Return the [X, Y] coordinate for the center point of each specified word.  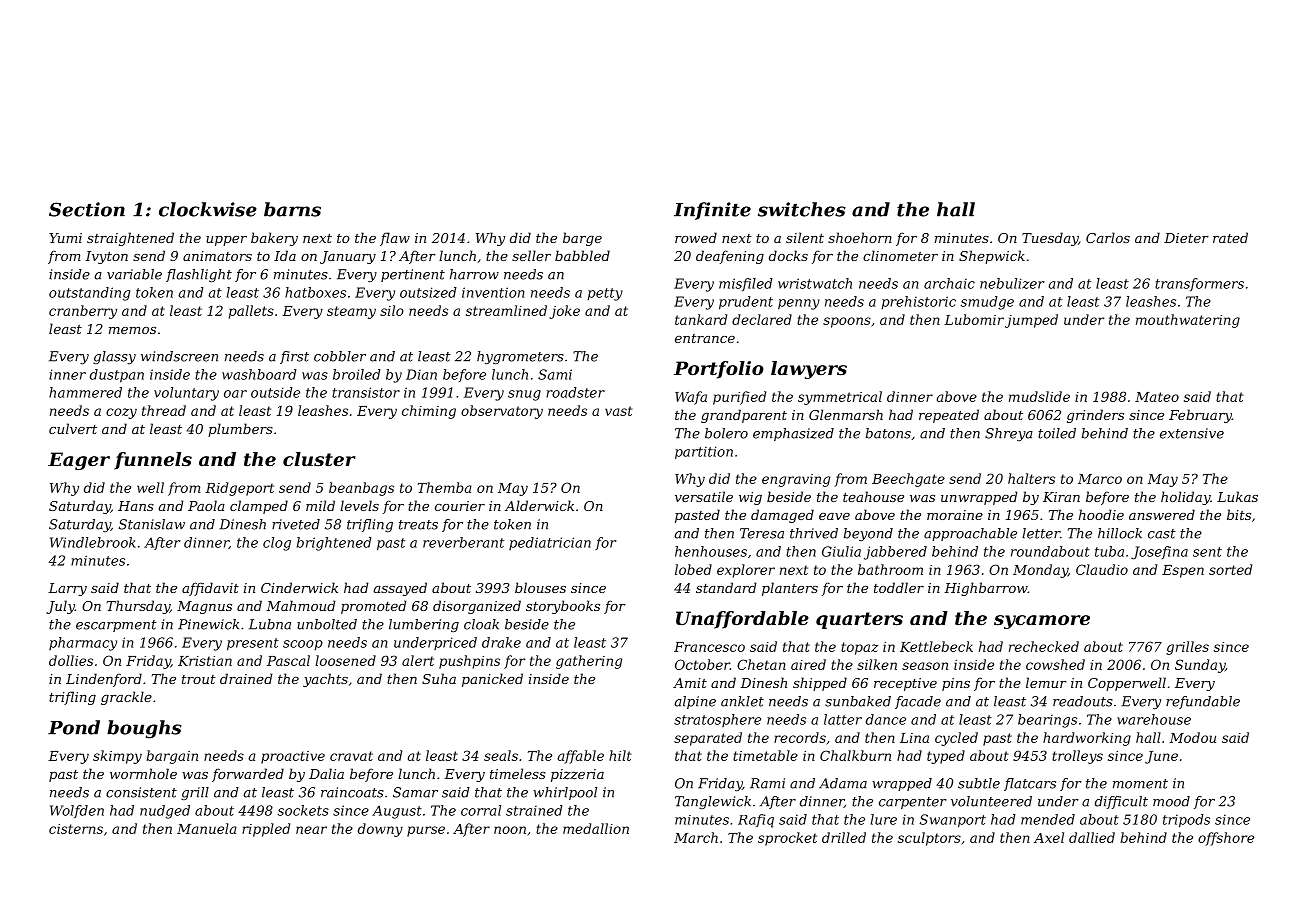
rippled [266, 830]
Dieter [1186, 238]
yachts [325, 680]
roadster [575, 392]
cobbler [340, 356]
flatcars [1030, 784]
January [348, 257]
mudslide [1039, 396]
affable [580, 757]
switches [802, 209]
